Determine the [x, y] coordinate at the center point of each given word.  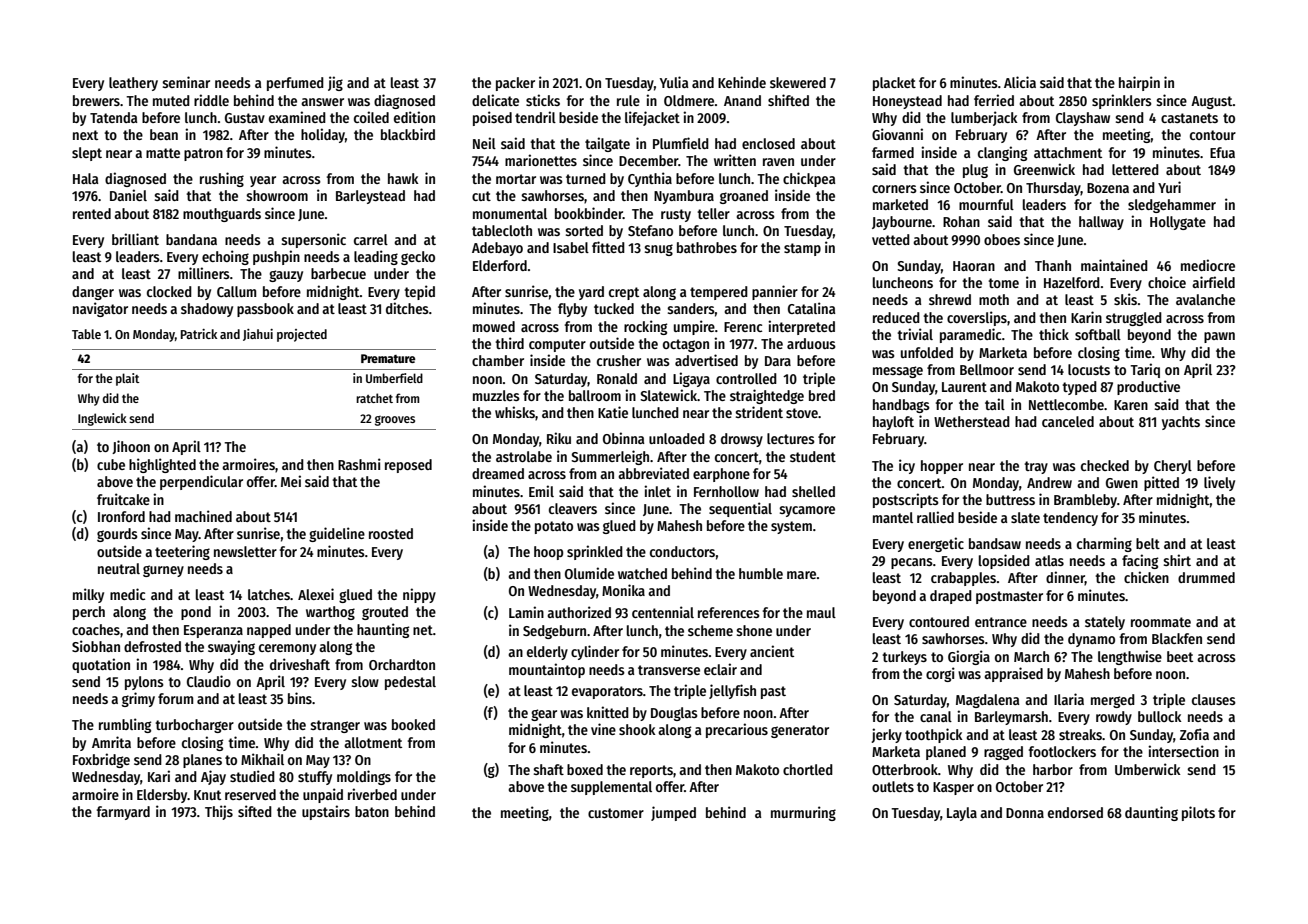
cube [111, 464]
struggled [1134, 319]
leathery [133, 84]
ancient [772, 651]
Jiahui [258, 335]
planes [202, 761]
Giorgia [969, 657]
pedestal [410, 683]
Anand [742, 100]
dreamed [498, 473]
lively [1219, 483]
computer [557, 345]
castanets [1189, 118]
